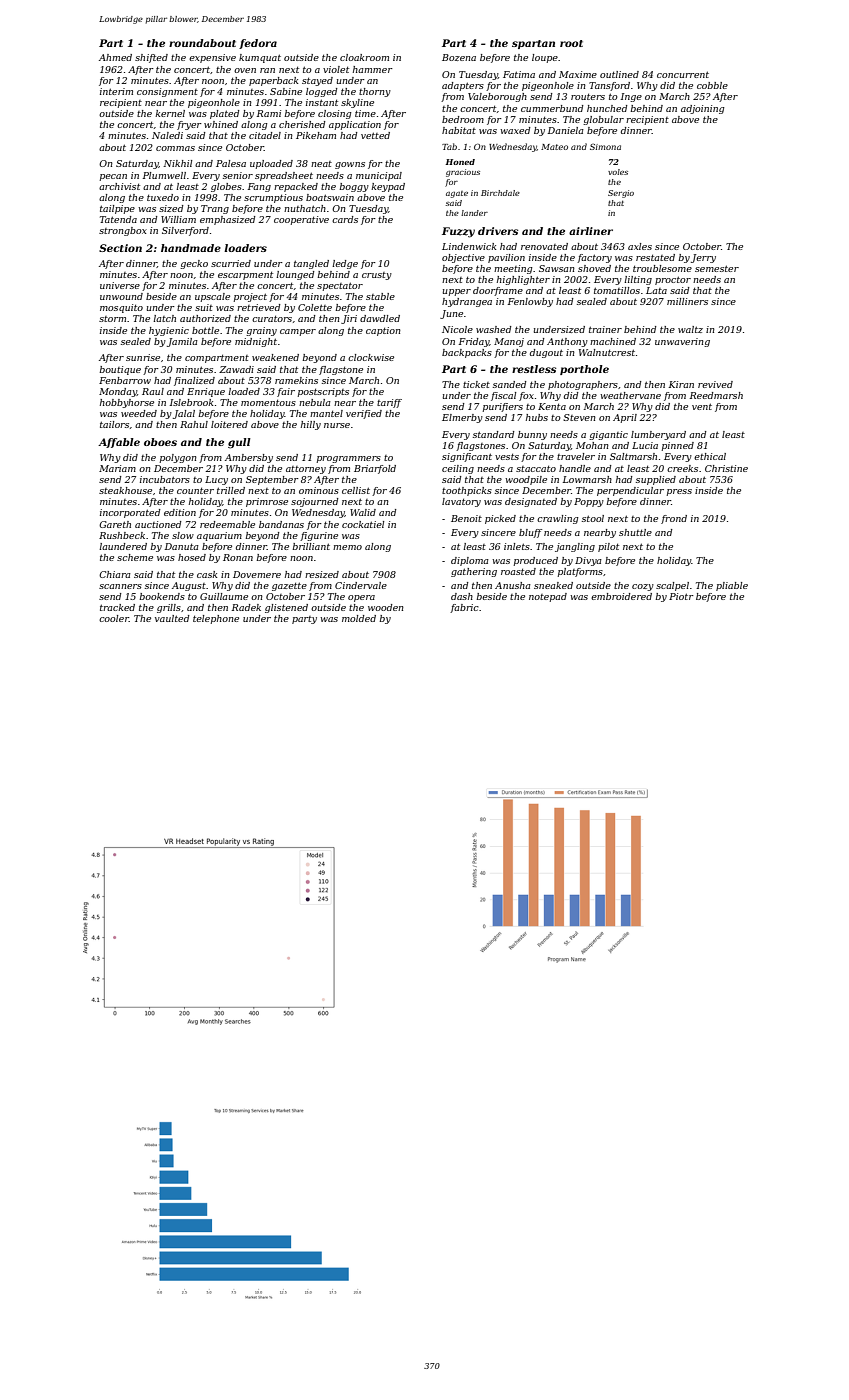 Image resolution: width=849 pixels, height=1400 pixels. I want to click on tuxedo, so click(163, 197).
